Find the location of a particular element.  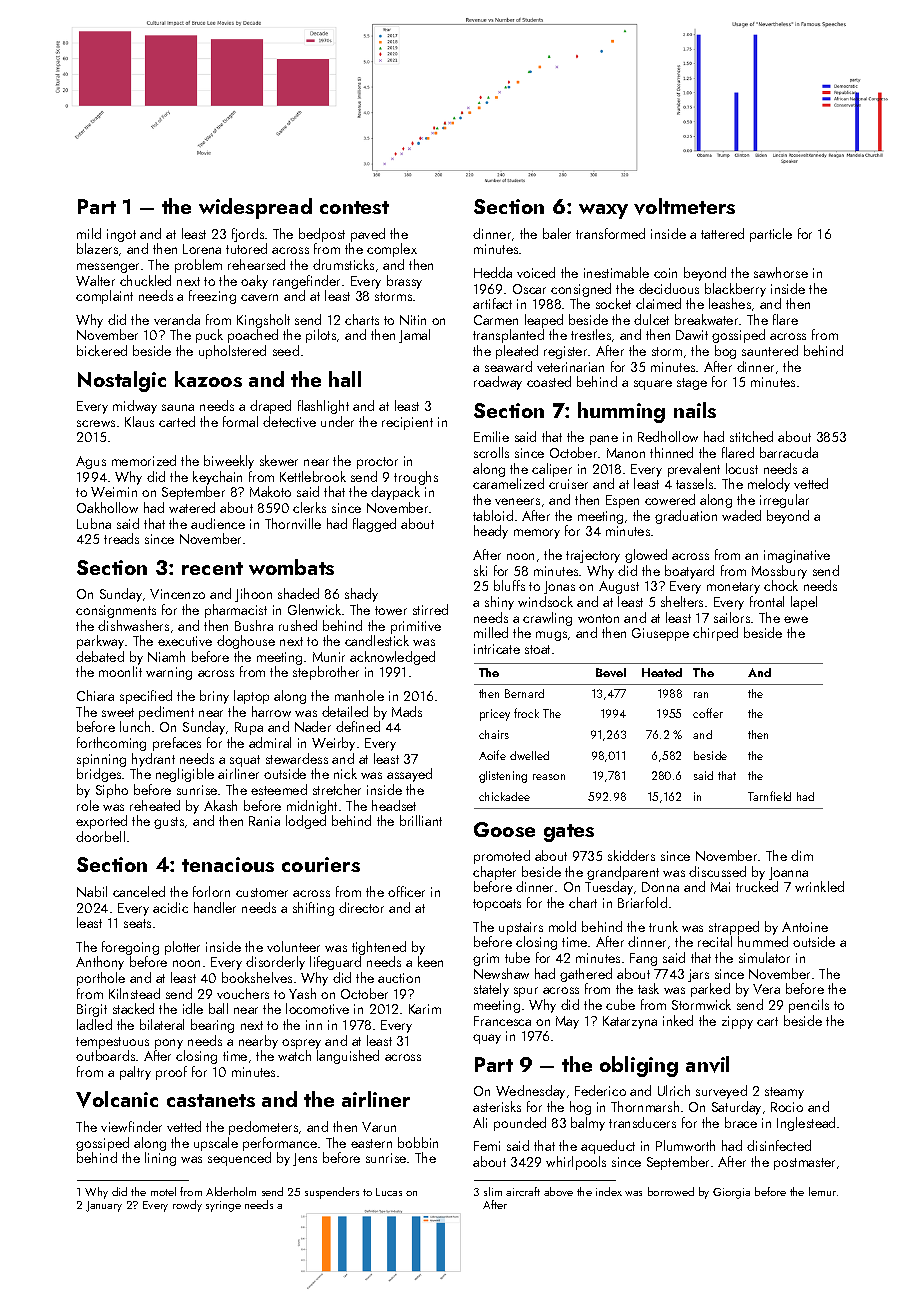

Tarnfield is located at coordinates (769, 796).
